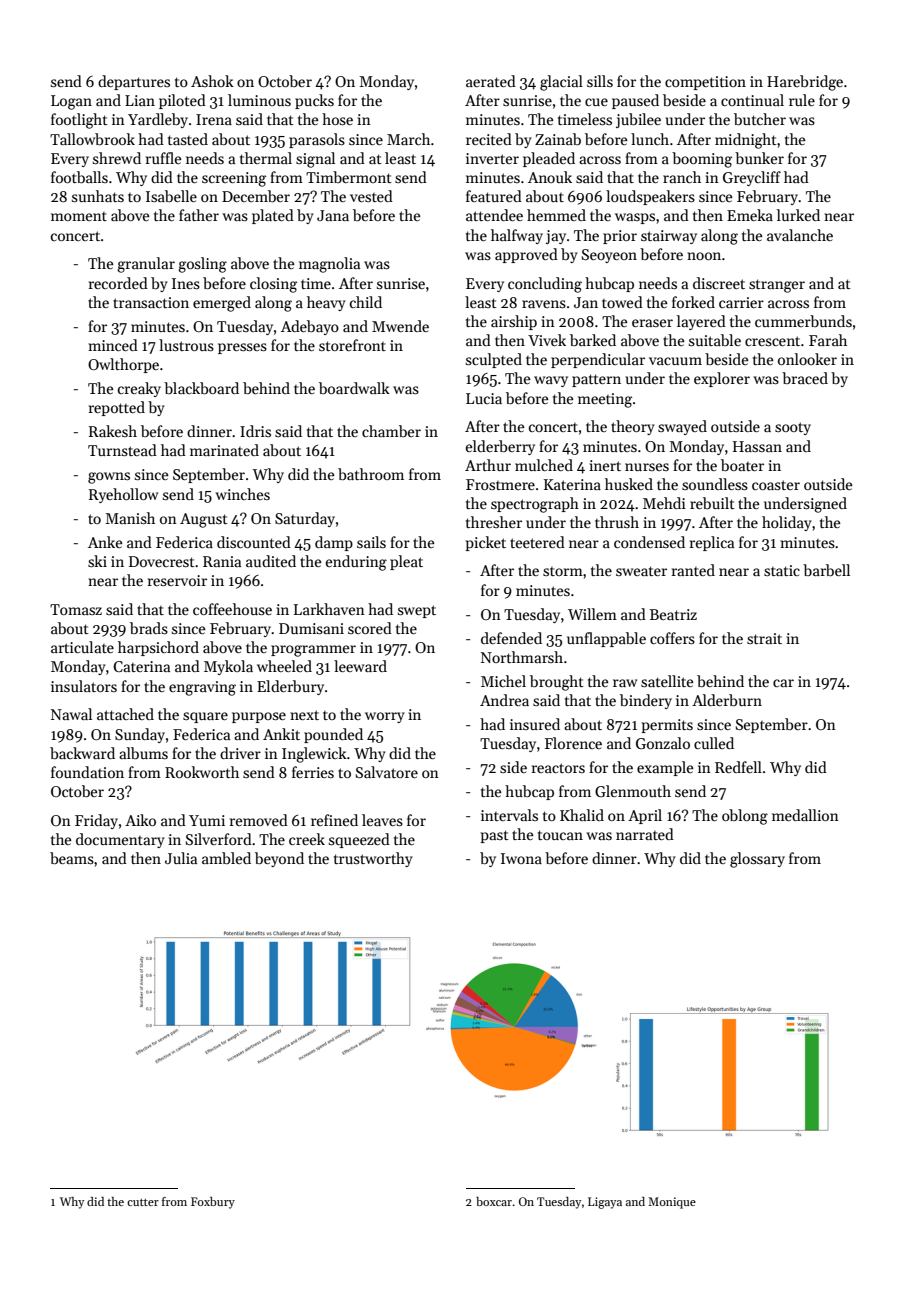 This screenshot has width=908, height=1316. I want to click on barbell, so click(826, 570).
